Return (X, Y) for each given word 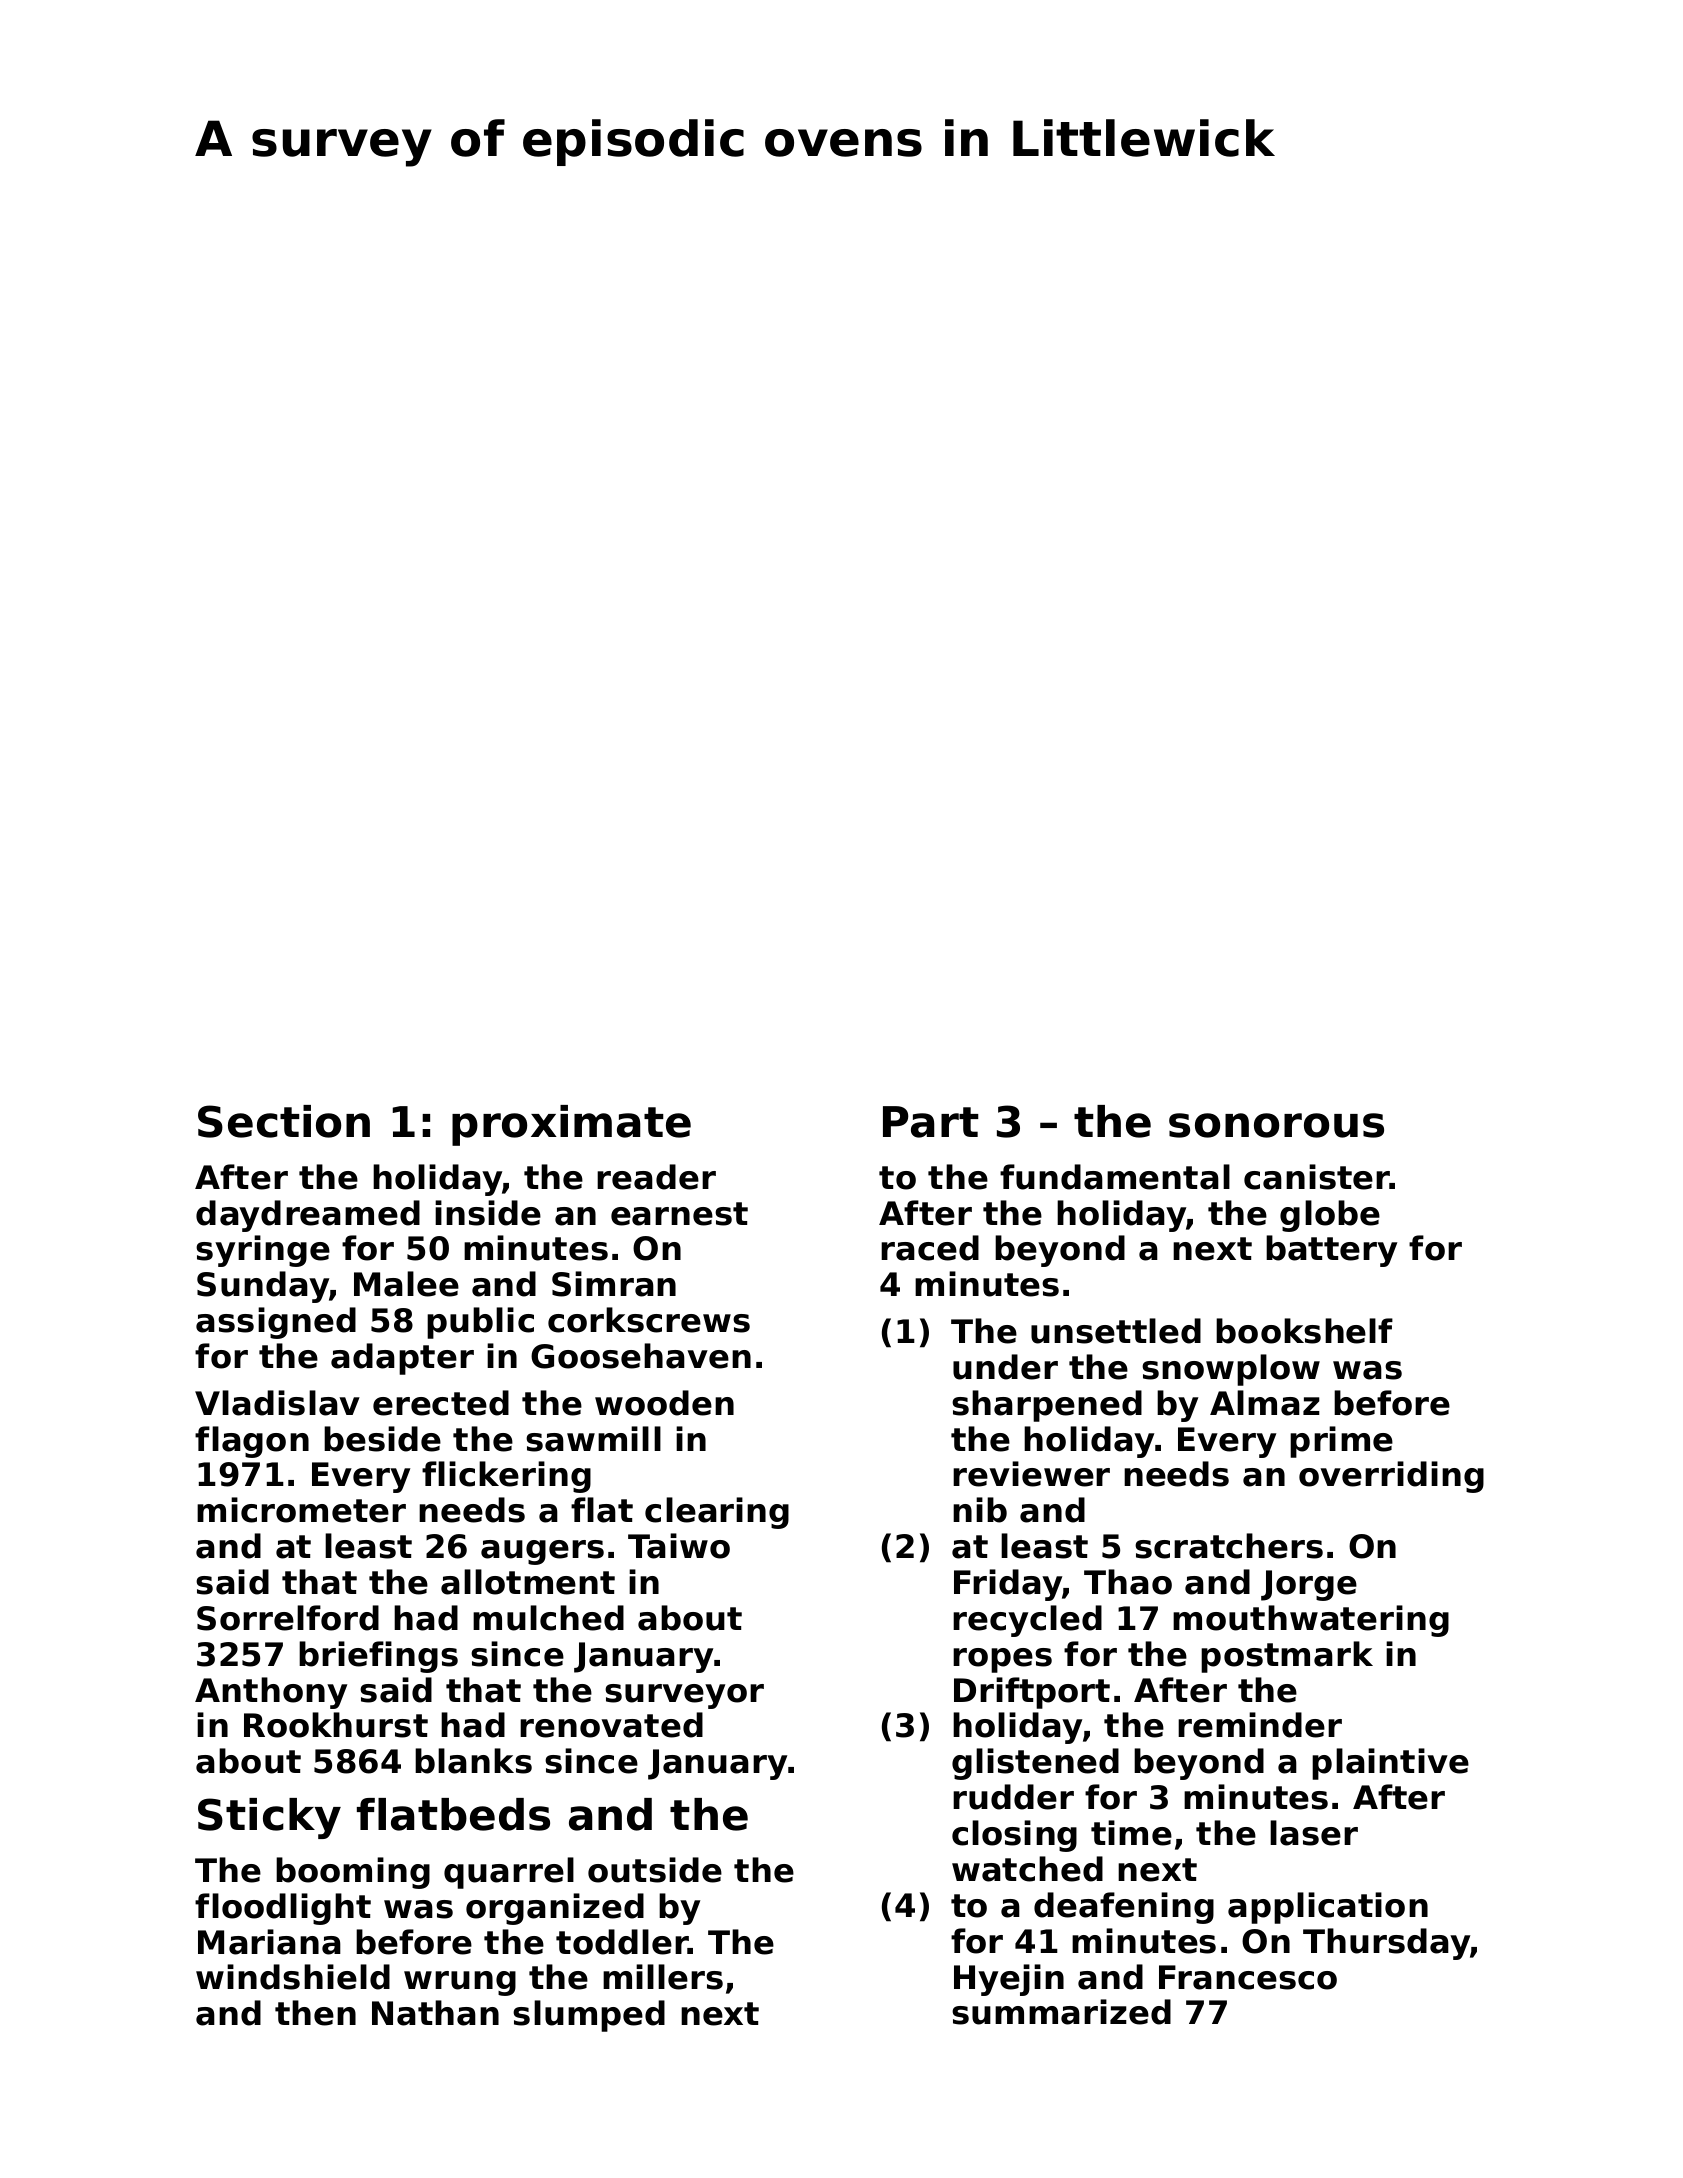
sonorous (1276, 1125)
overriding (1391, 1477)
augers (542, 1552)
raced (930, 1248)
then (315, 2013)
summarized (1061, 2012)
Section (284, 1121)
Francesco (1248, 1977)
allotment (528, 1582)
